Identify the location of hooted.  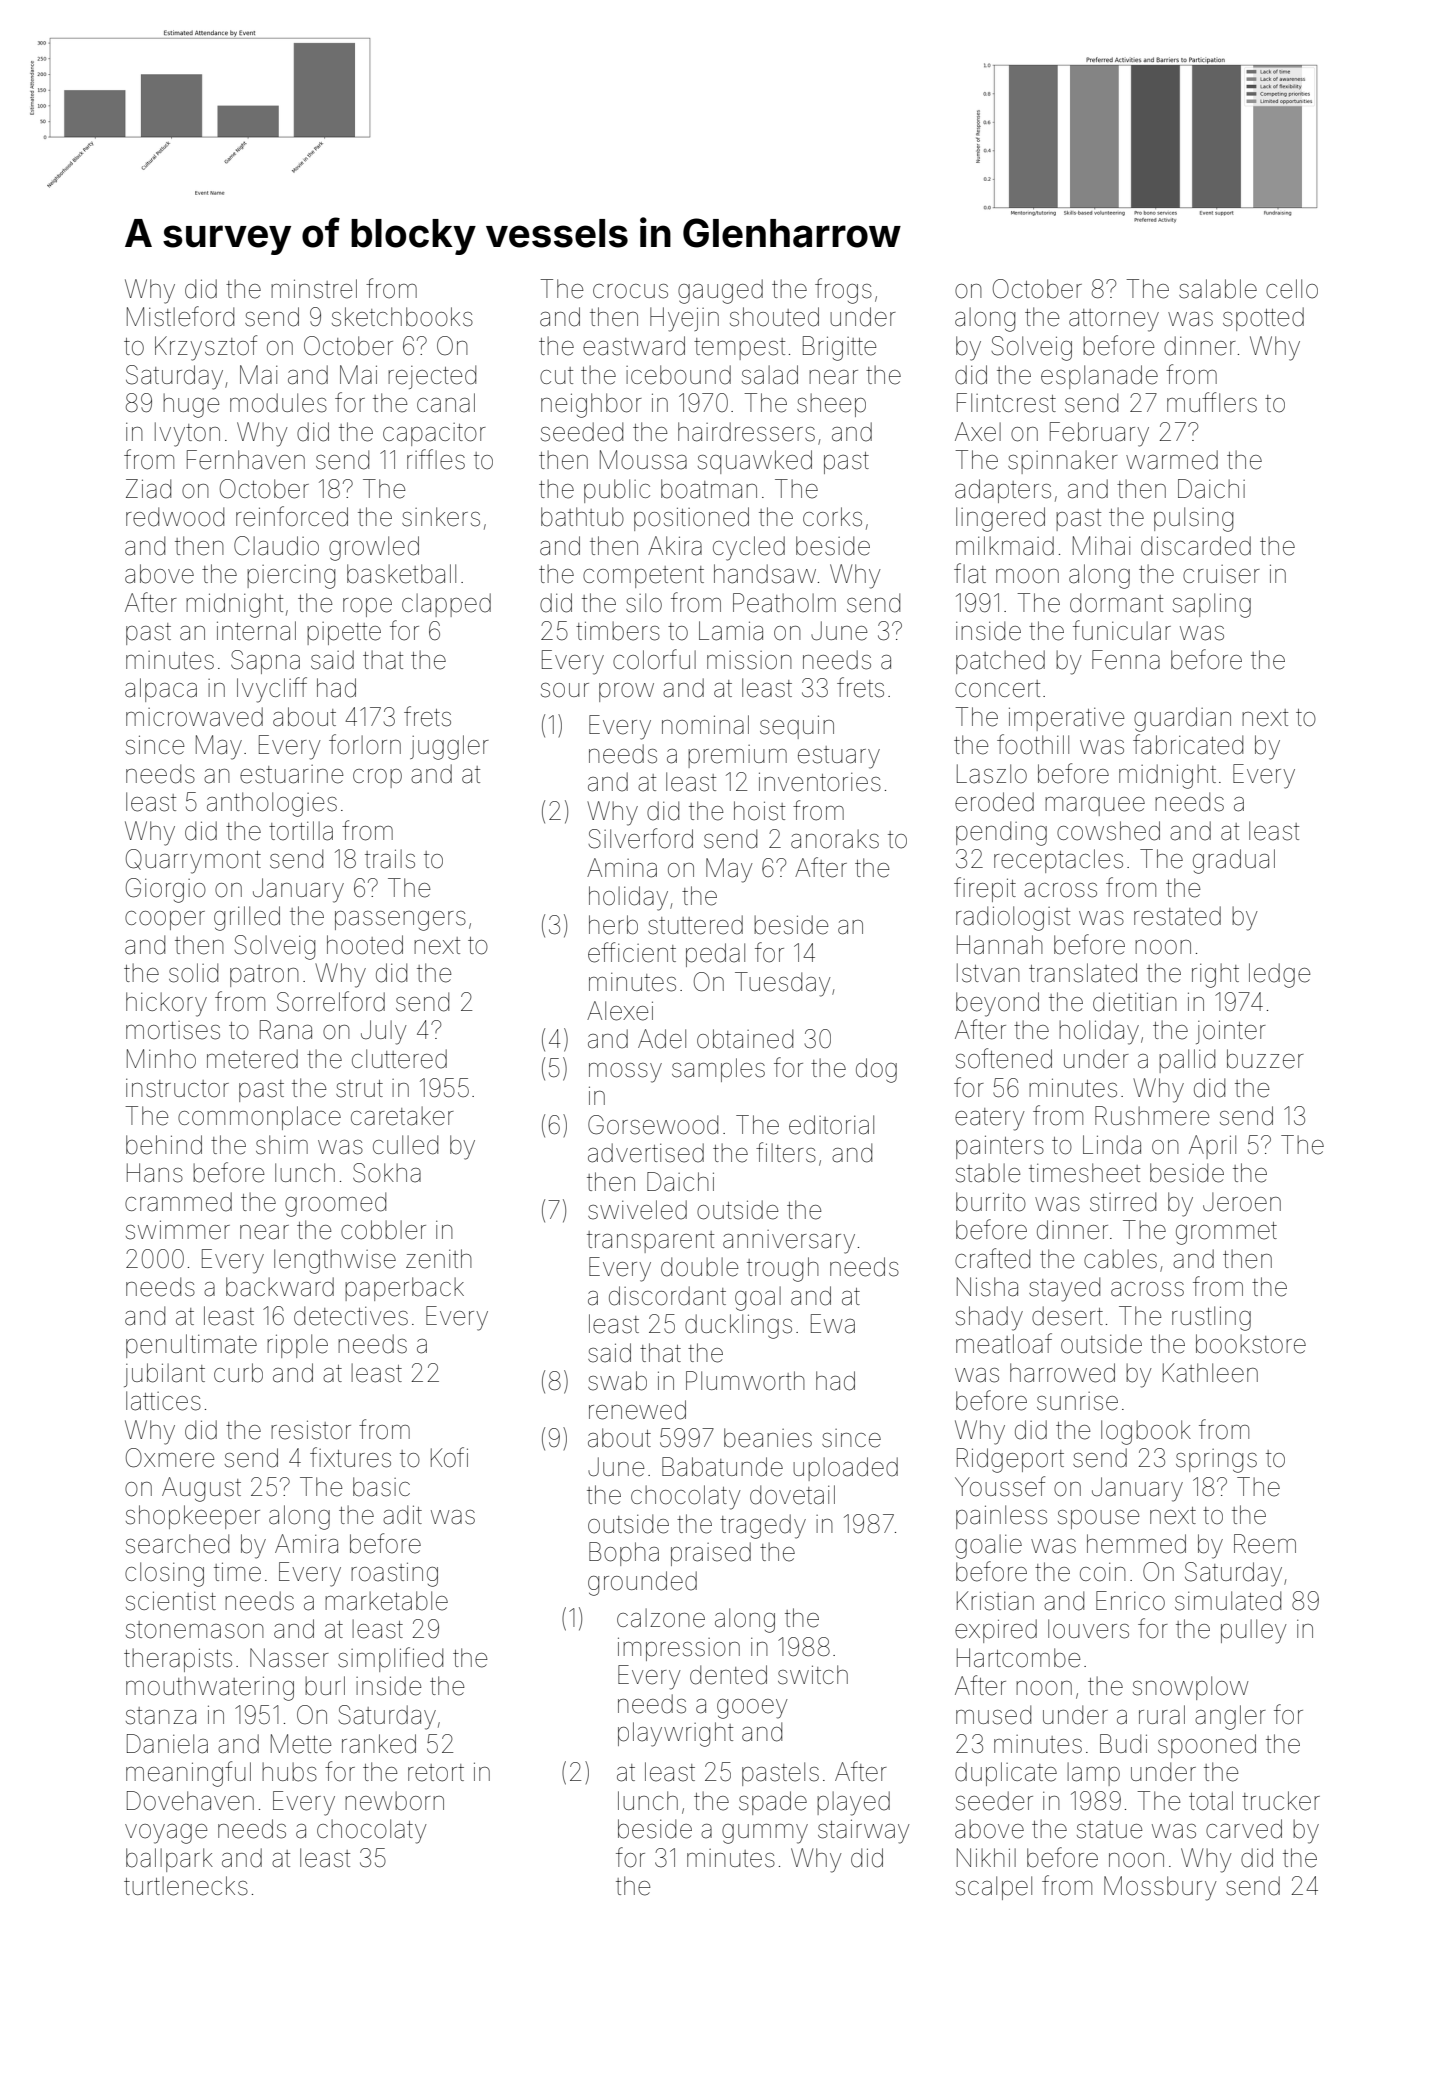
(365, 945).
